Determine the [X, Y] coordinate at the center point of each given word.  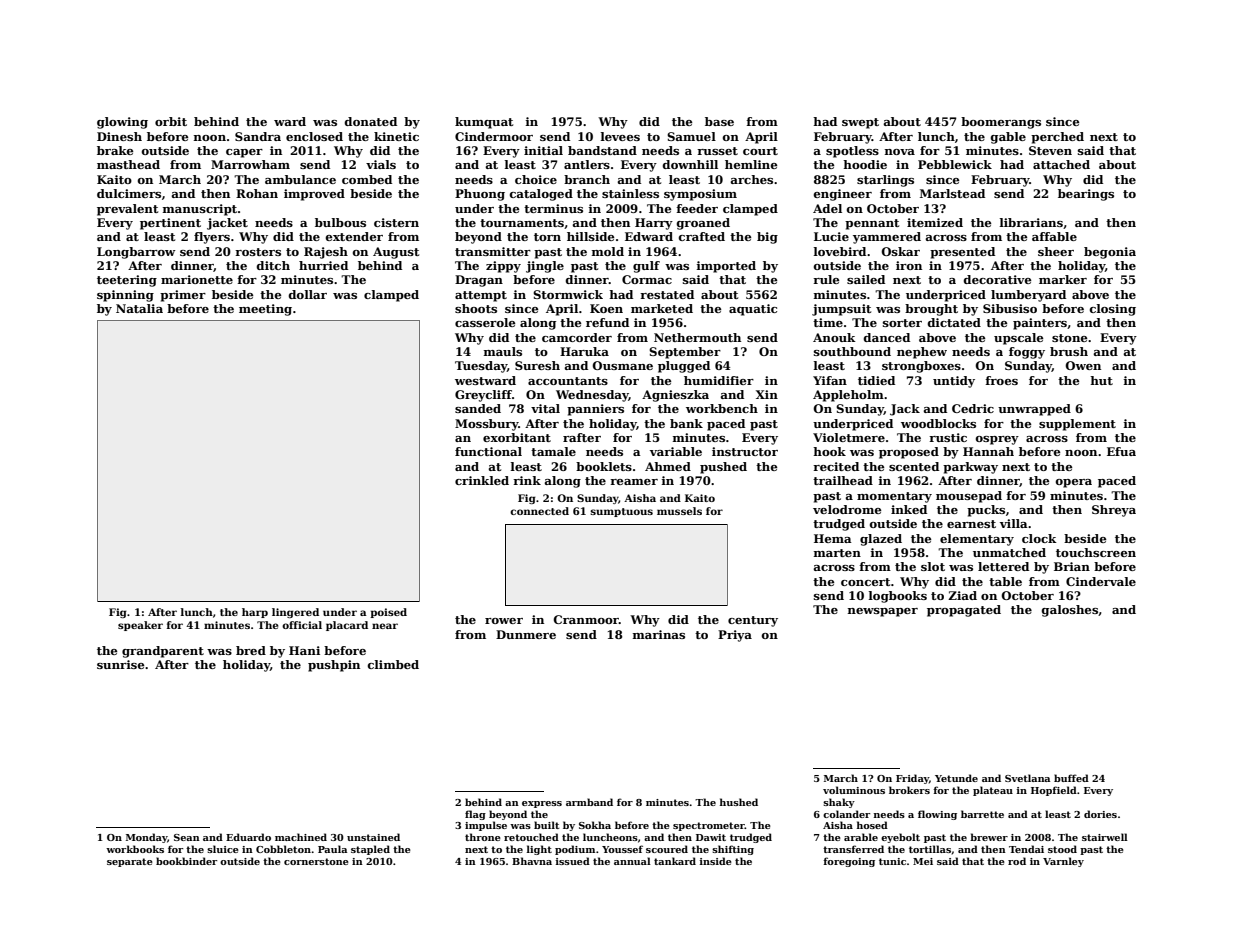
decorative [997, 279]
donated [371, 121]
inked [909, 509]
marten [837, 553]
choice [536, 179]
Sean [187, 837]
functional [488, 451]
